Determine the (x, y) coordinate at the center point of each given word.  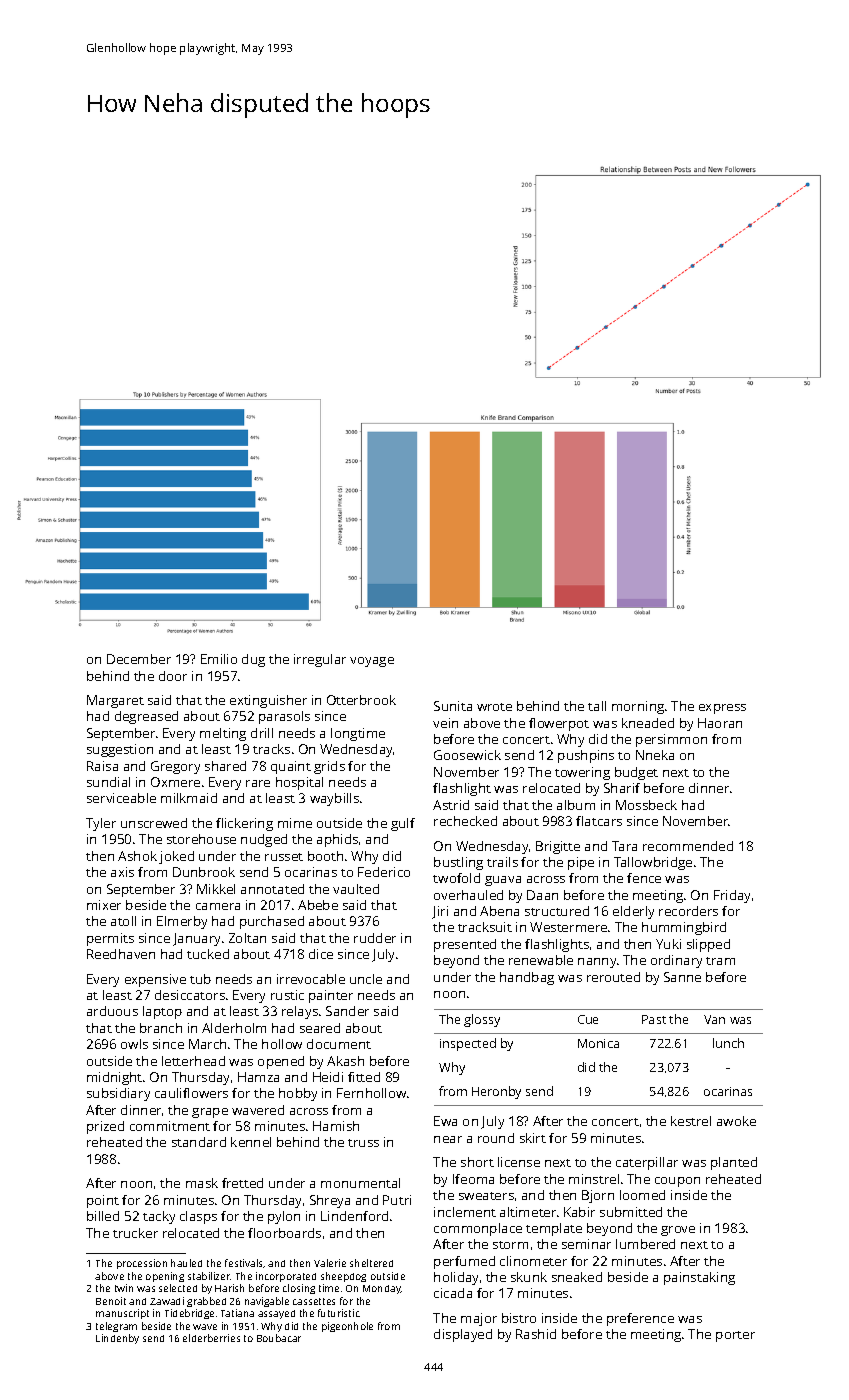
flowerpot (559, 724)
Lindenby (117, 1339)
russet (284, 857)
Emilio (219, 659)
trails (502, 862)
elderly (633, 912)
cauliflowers (191, 1093)
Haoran (720, 723)
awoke (736, 1121)
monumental (360, 1183)
